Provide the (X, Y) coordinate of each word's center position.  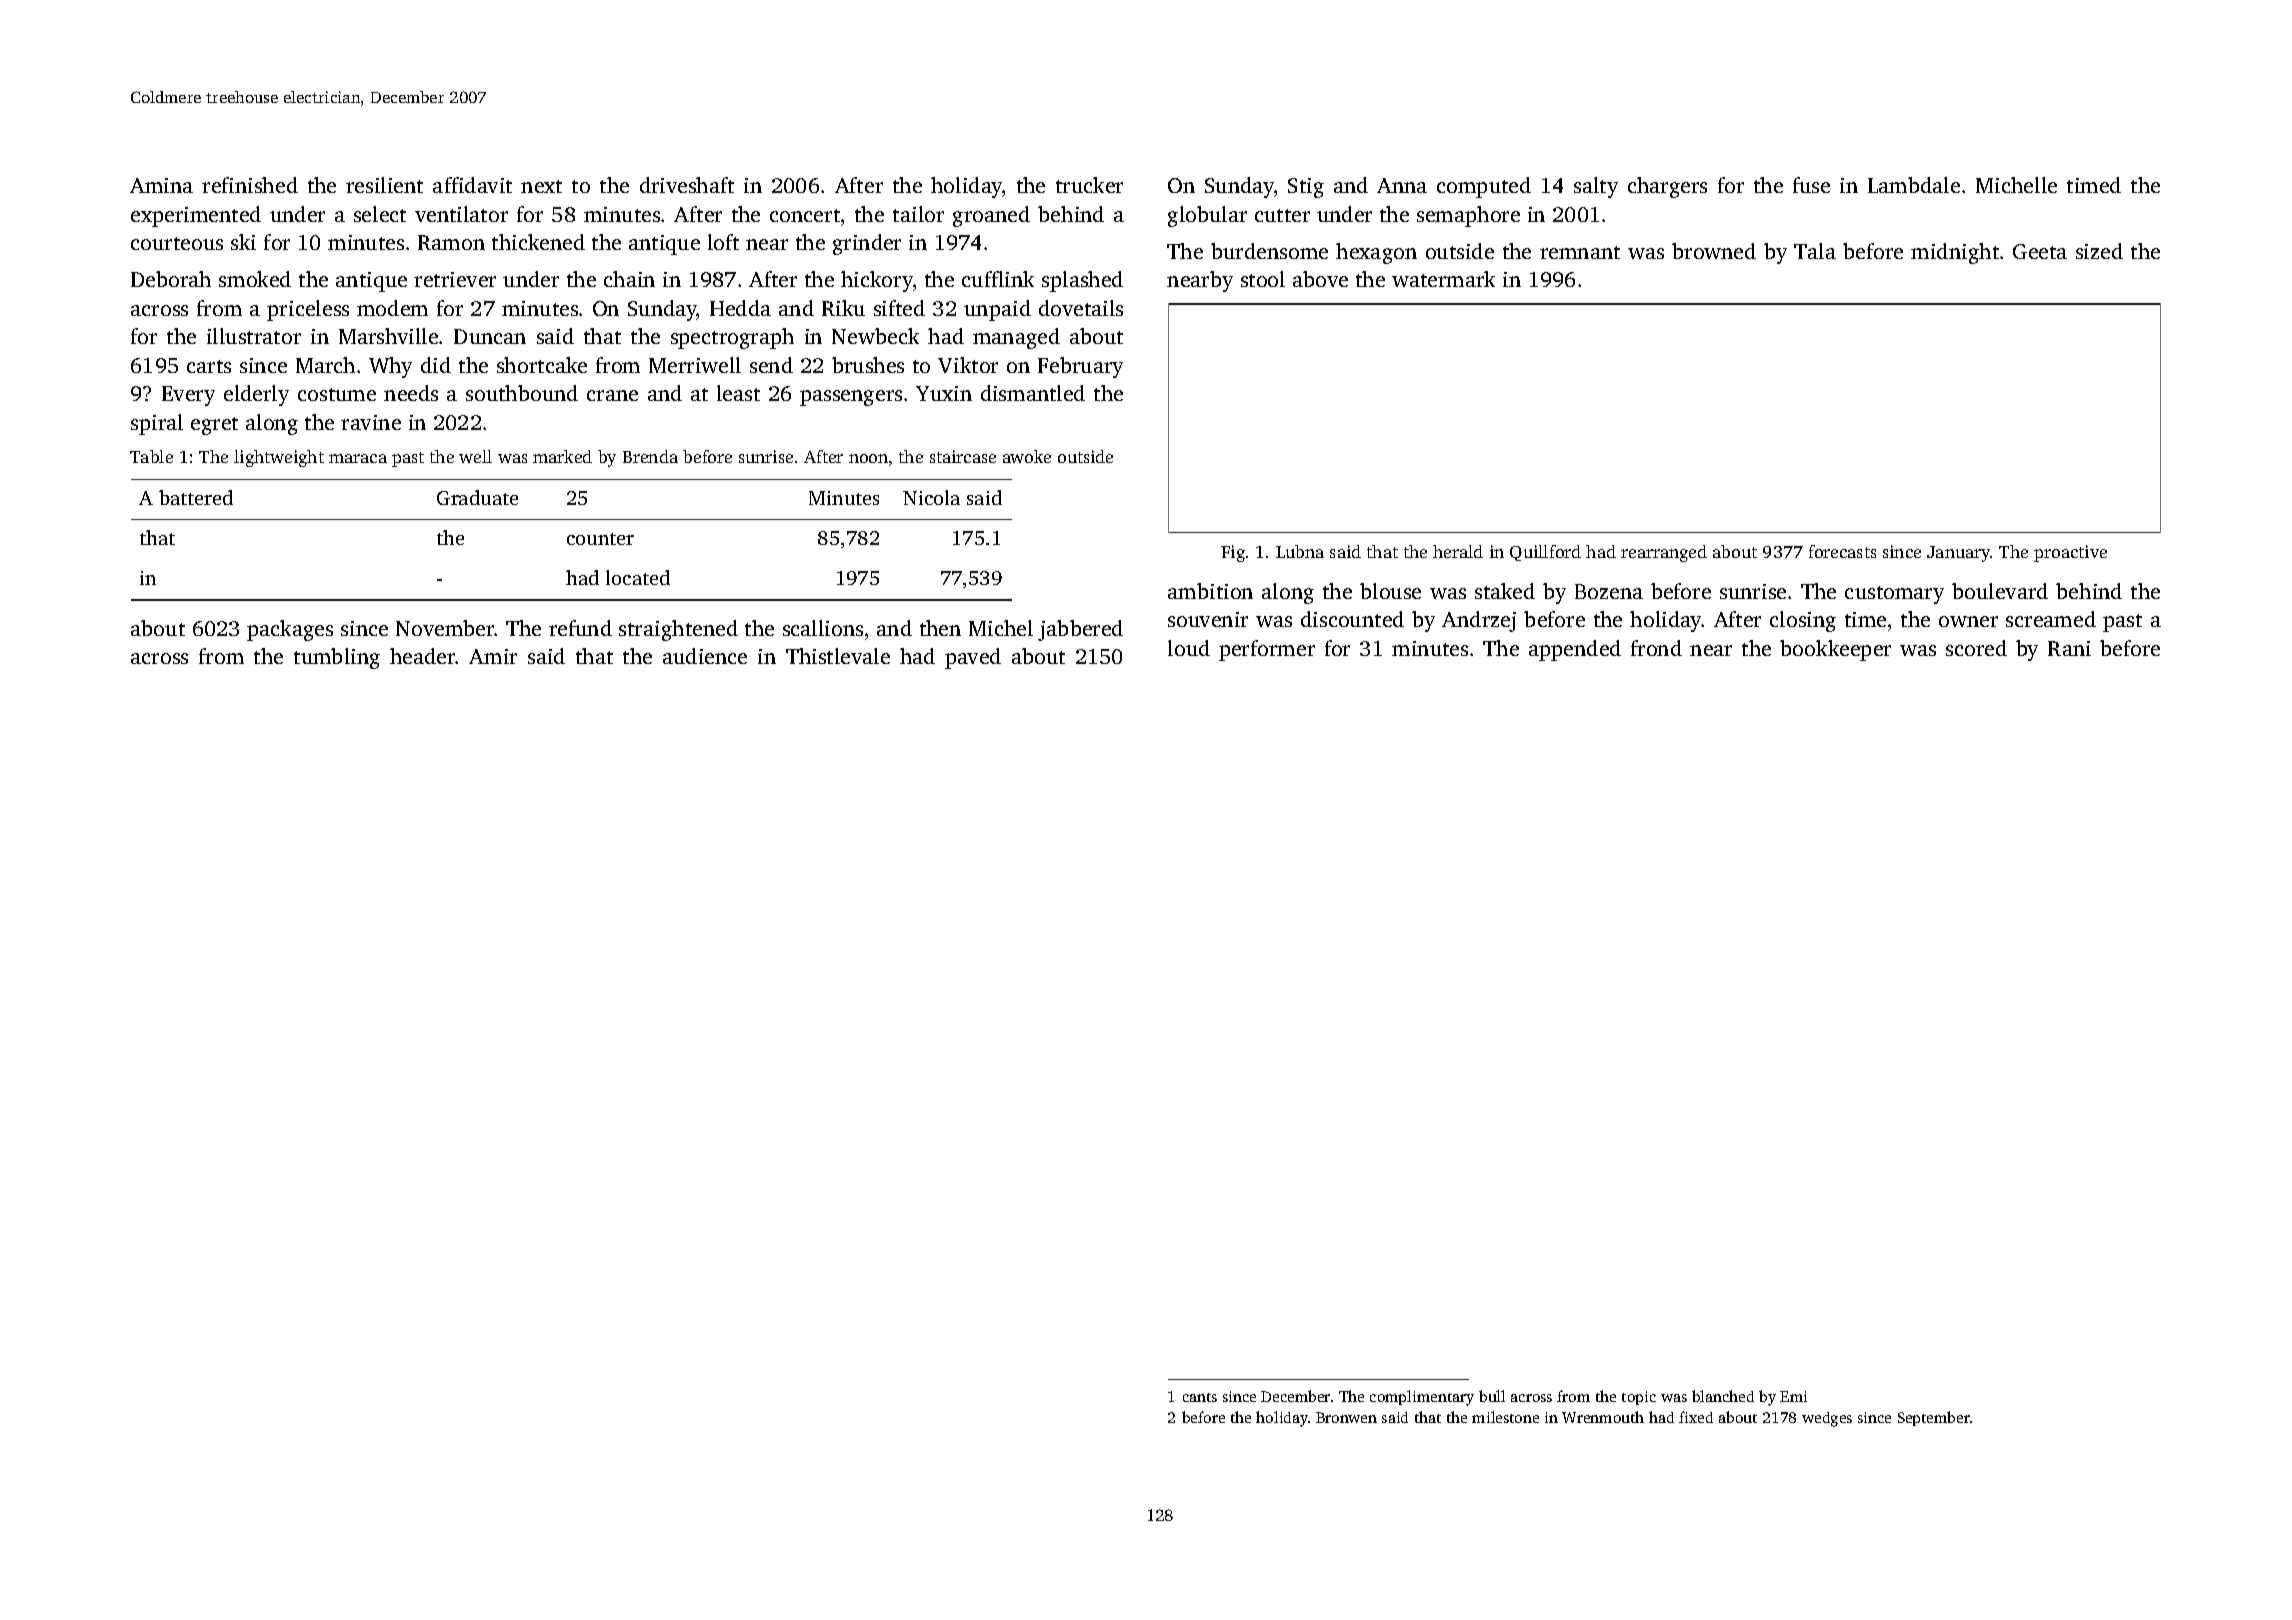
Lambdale (1914, 185)
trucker (1089, 185)
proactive (2070, 553)
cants (1200, 1397)
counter (600, 539)
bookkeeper (1835, 650)
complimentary (1422, 1398)
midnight (1955, 253)
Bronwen (1346, 1417)
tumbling (337, 658)
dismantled (1033, 393)
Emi (1793, 1396)
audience (705, 656)
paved (973, 658)
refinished (250, 185)
